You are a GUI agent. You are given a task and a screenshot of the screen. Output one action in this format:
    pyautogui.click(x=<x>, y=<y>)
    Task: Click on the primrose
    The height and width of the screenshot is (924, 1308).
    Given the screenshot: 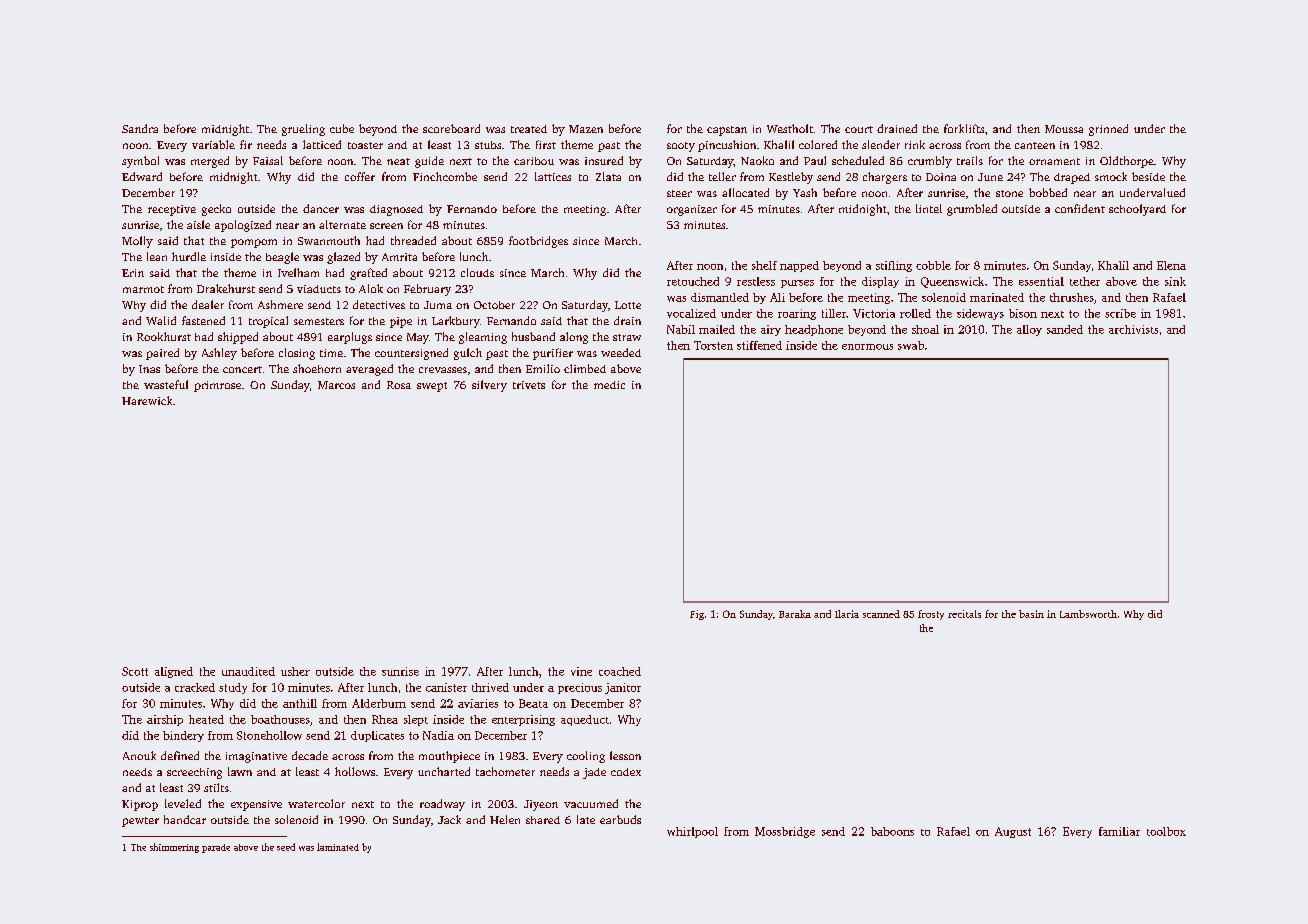 What is the action you would take?
    pyautogui.click(x=217, y=386)
